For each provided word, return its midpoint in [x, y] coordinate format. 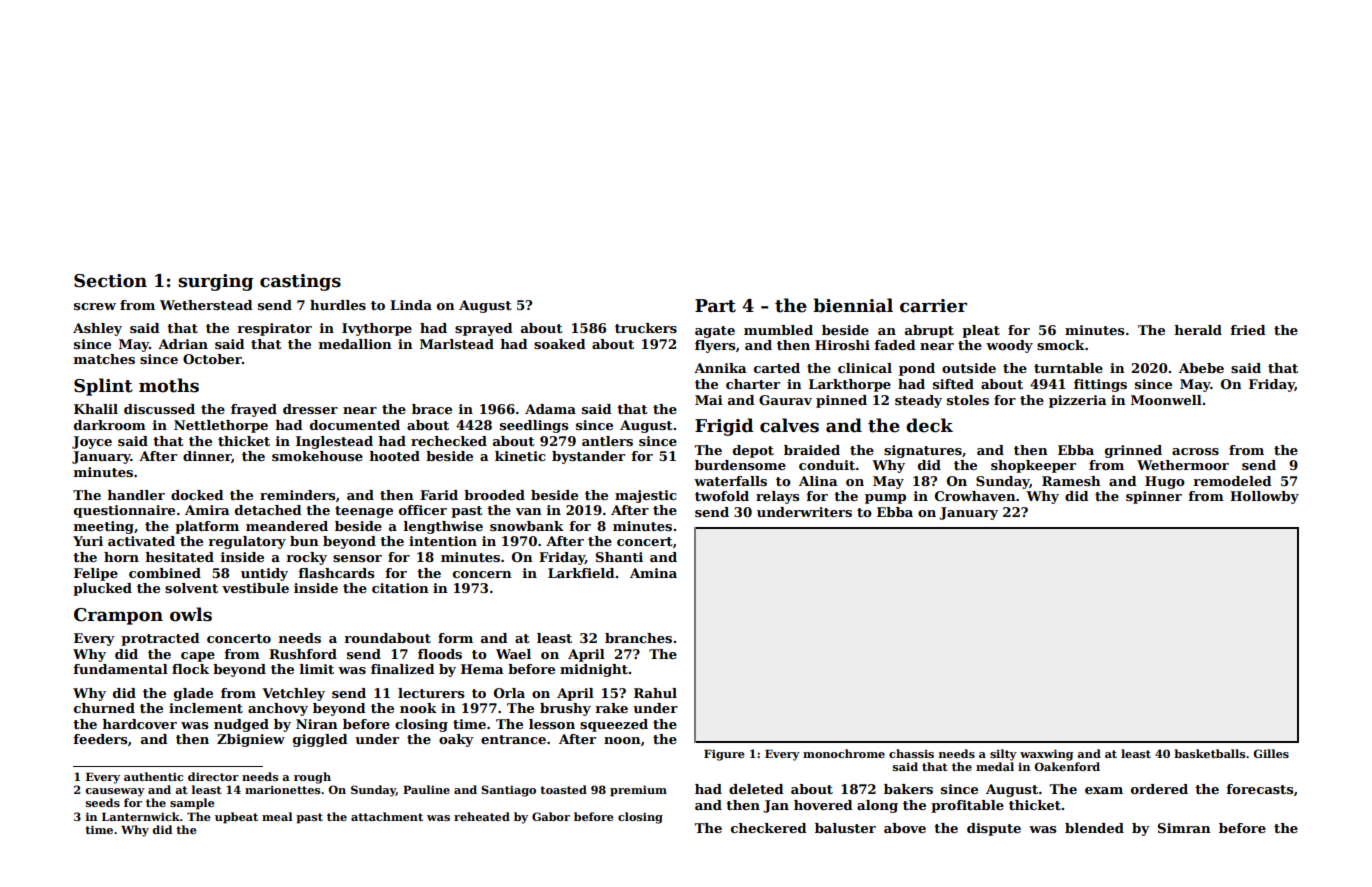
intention [443, 541]
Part [715, 306]
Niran [317, 724]
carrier [933, 306]
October [212, 359]
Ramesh [1071, 481]
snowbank [527, 526]
